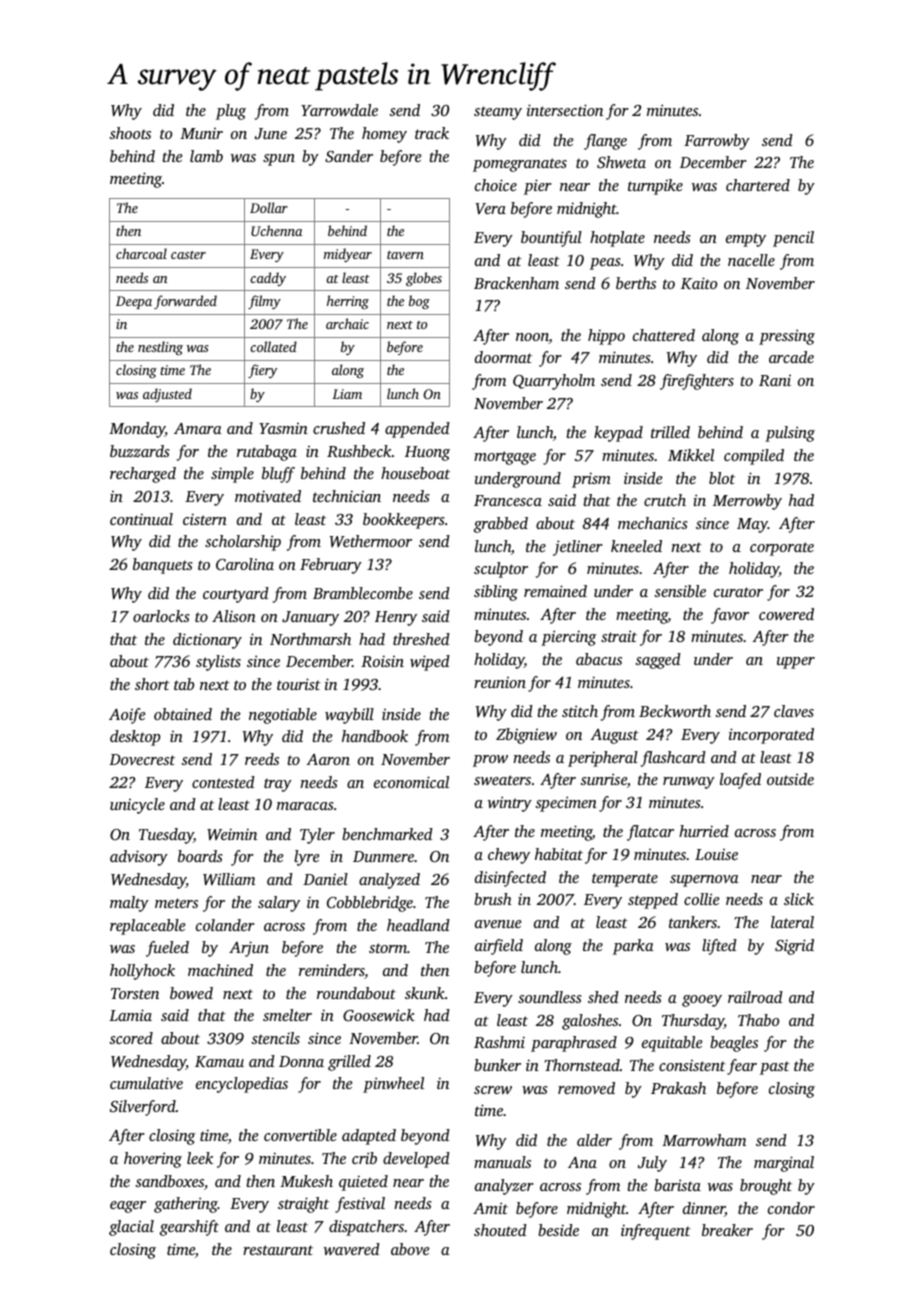  What do you see at coordinates (306, 1181) in the page?
I see `Mukesh` at bounding box center [306, 1181].
